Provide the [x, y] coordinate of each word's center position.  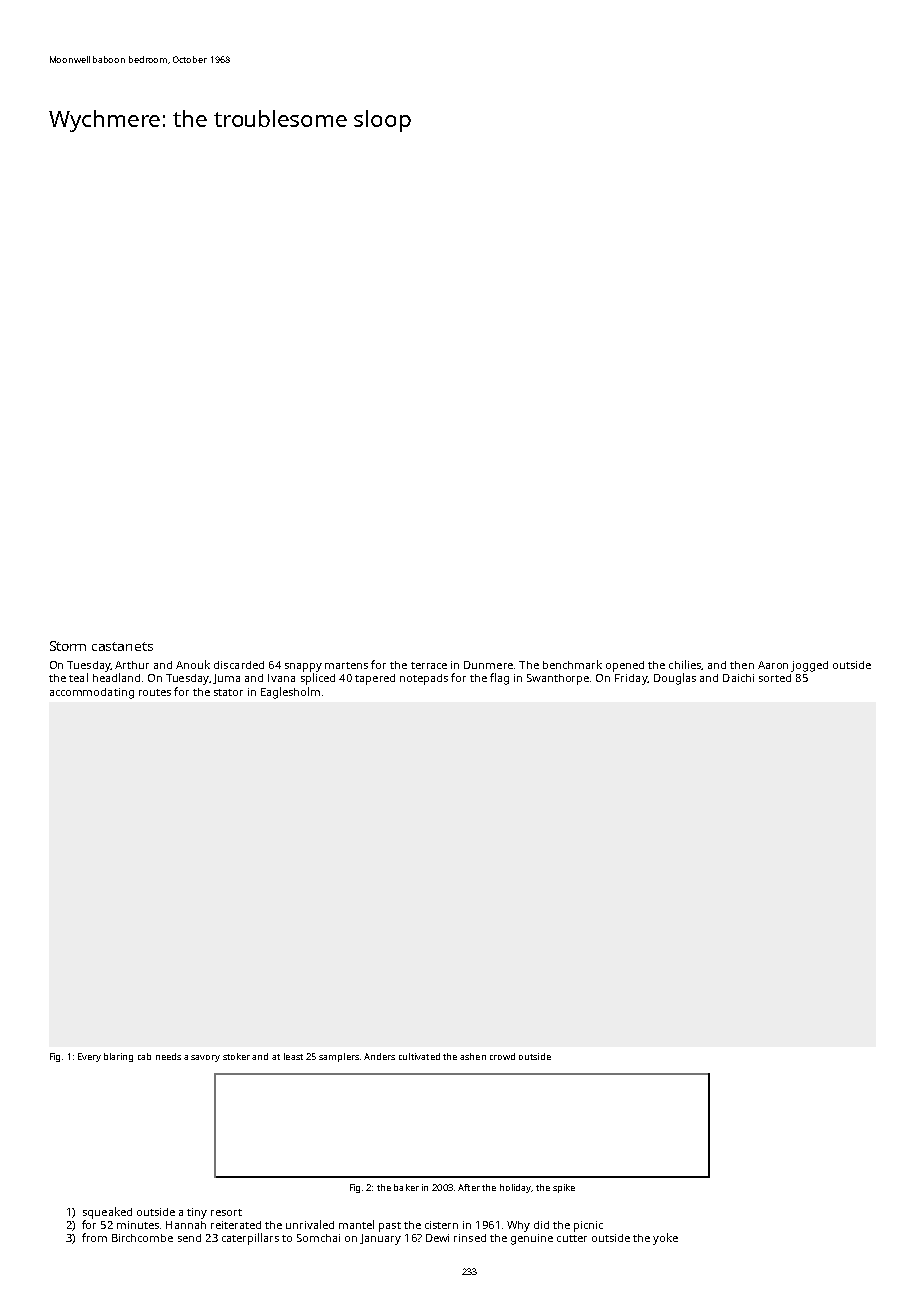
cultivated [419, 1056]
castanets [122, 646]
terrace [429, 665]
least [293, 1056]
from [94, 1237]
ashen [473, 1056]
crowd [502, 1056]
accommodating [92, 693]
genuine [532, 1239]
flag [499, 679]
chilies [685, 664]
